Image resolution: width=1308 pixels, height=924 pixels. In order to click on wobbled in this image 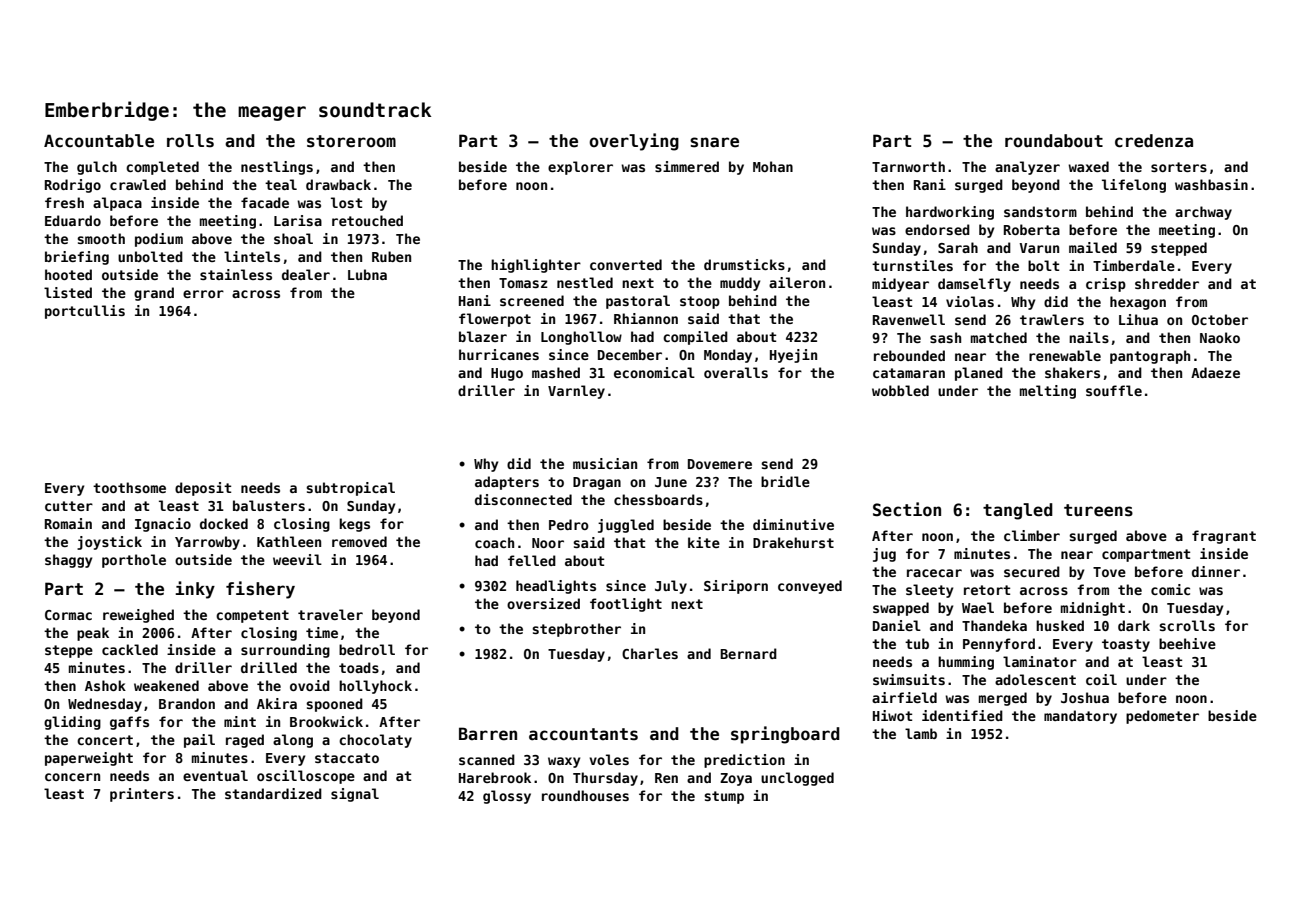, I will do `click(900, 390)`.
